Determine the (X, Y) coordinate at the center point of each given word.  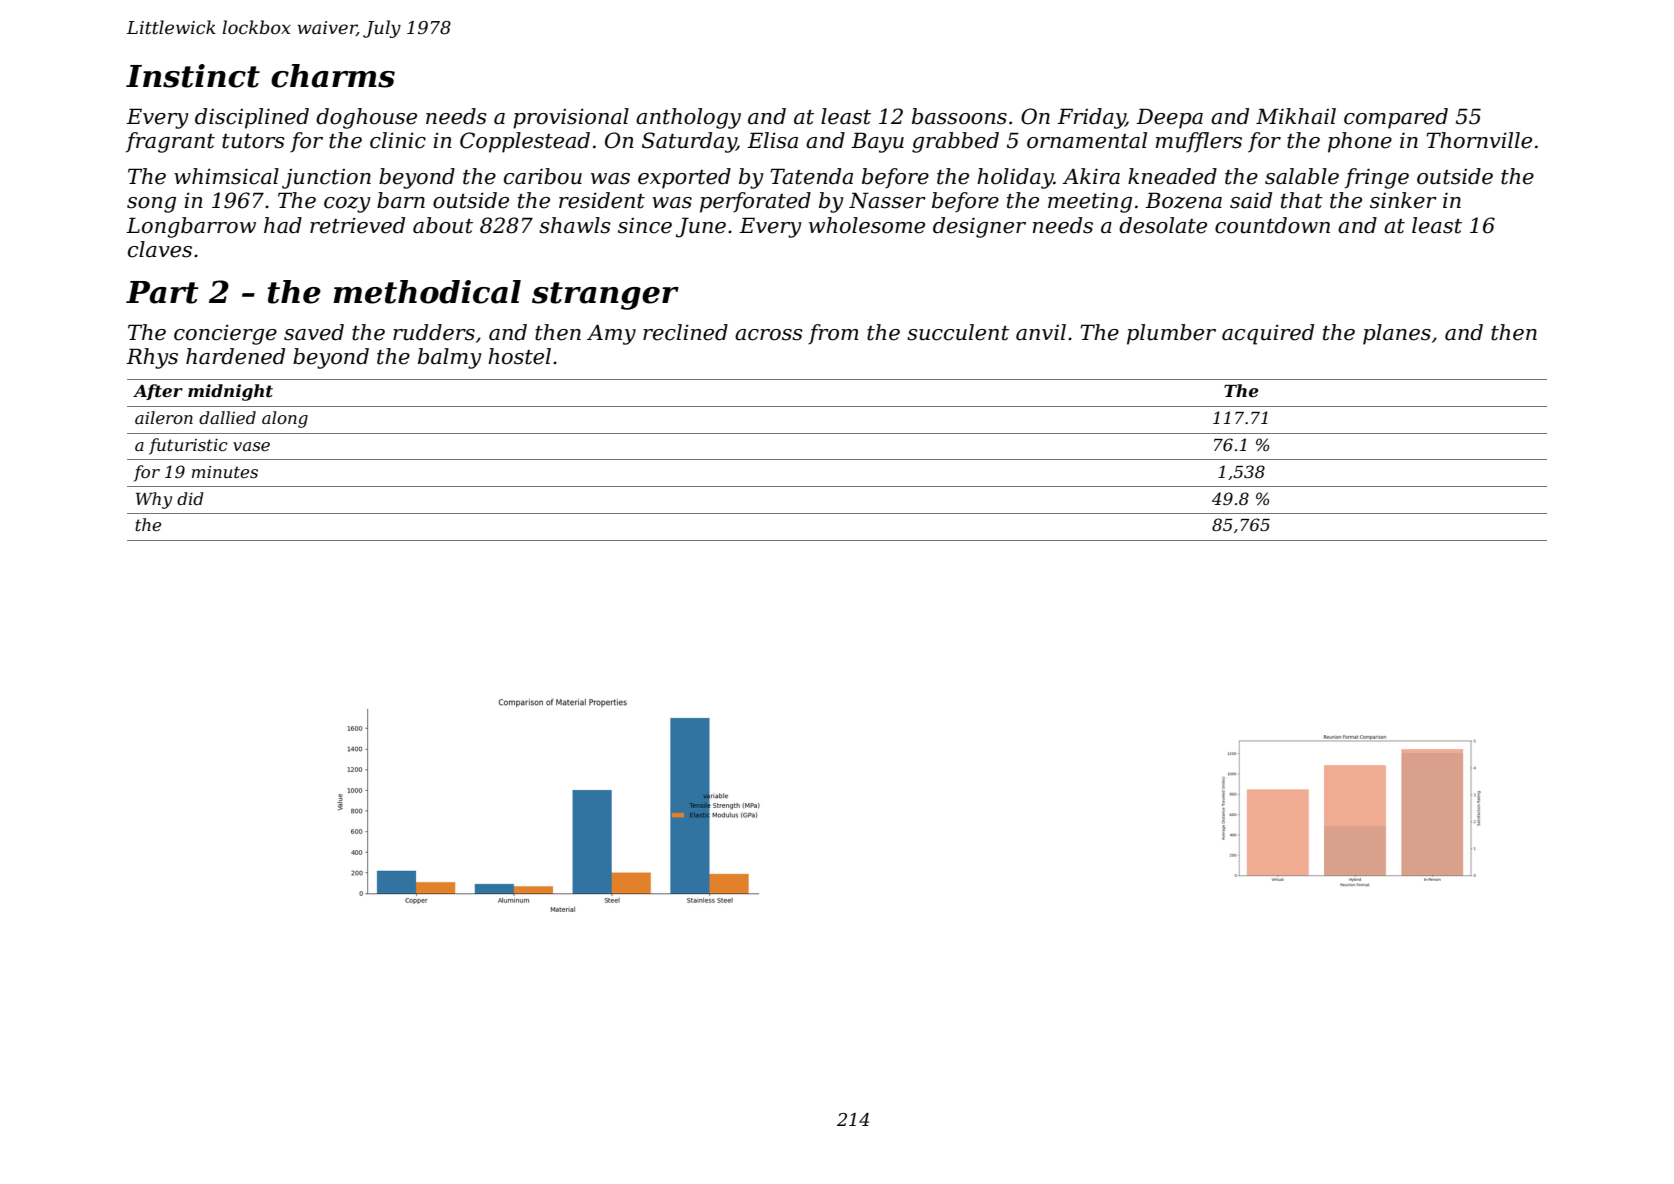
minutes (225, 472)
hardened (235, 356)
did (190, 498)
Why (154, 500)
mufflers (1199, 142)
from (833, 334)
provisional (571, 118)
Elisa (772, 140)
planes (1397, 334)
